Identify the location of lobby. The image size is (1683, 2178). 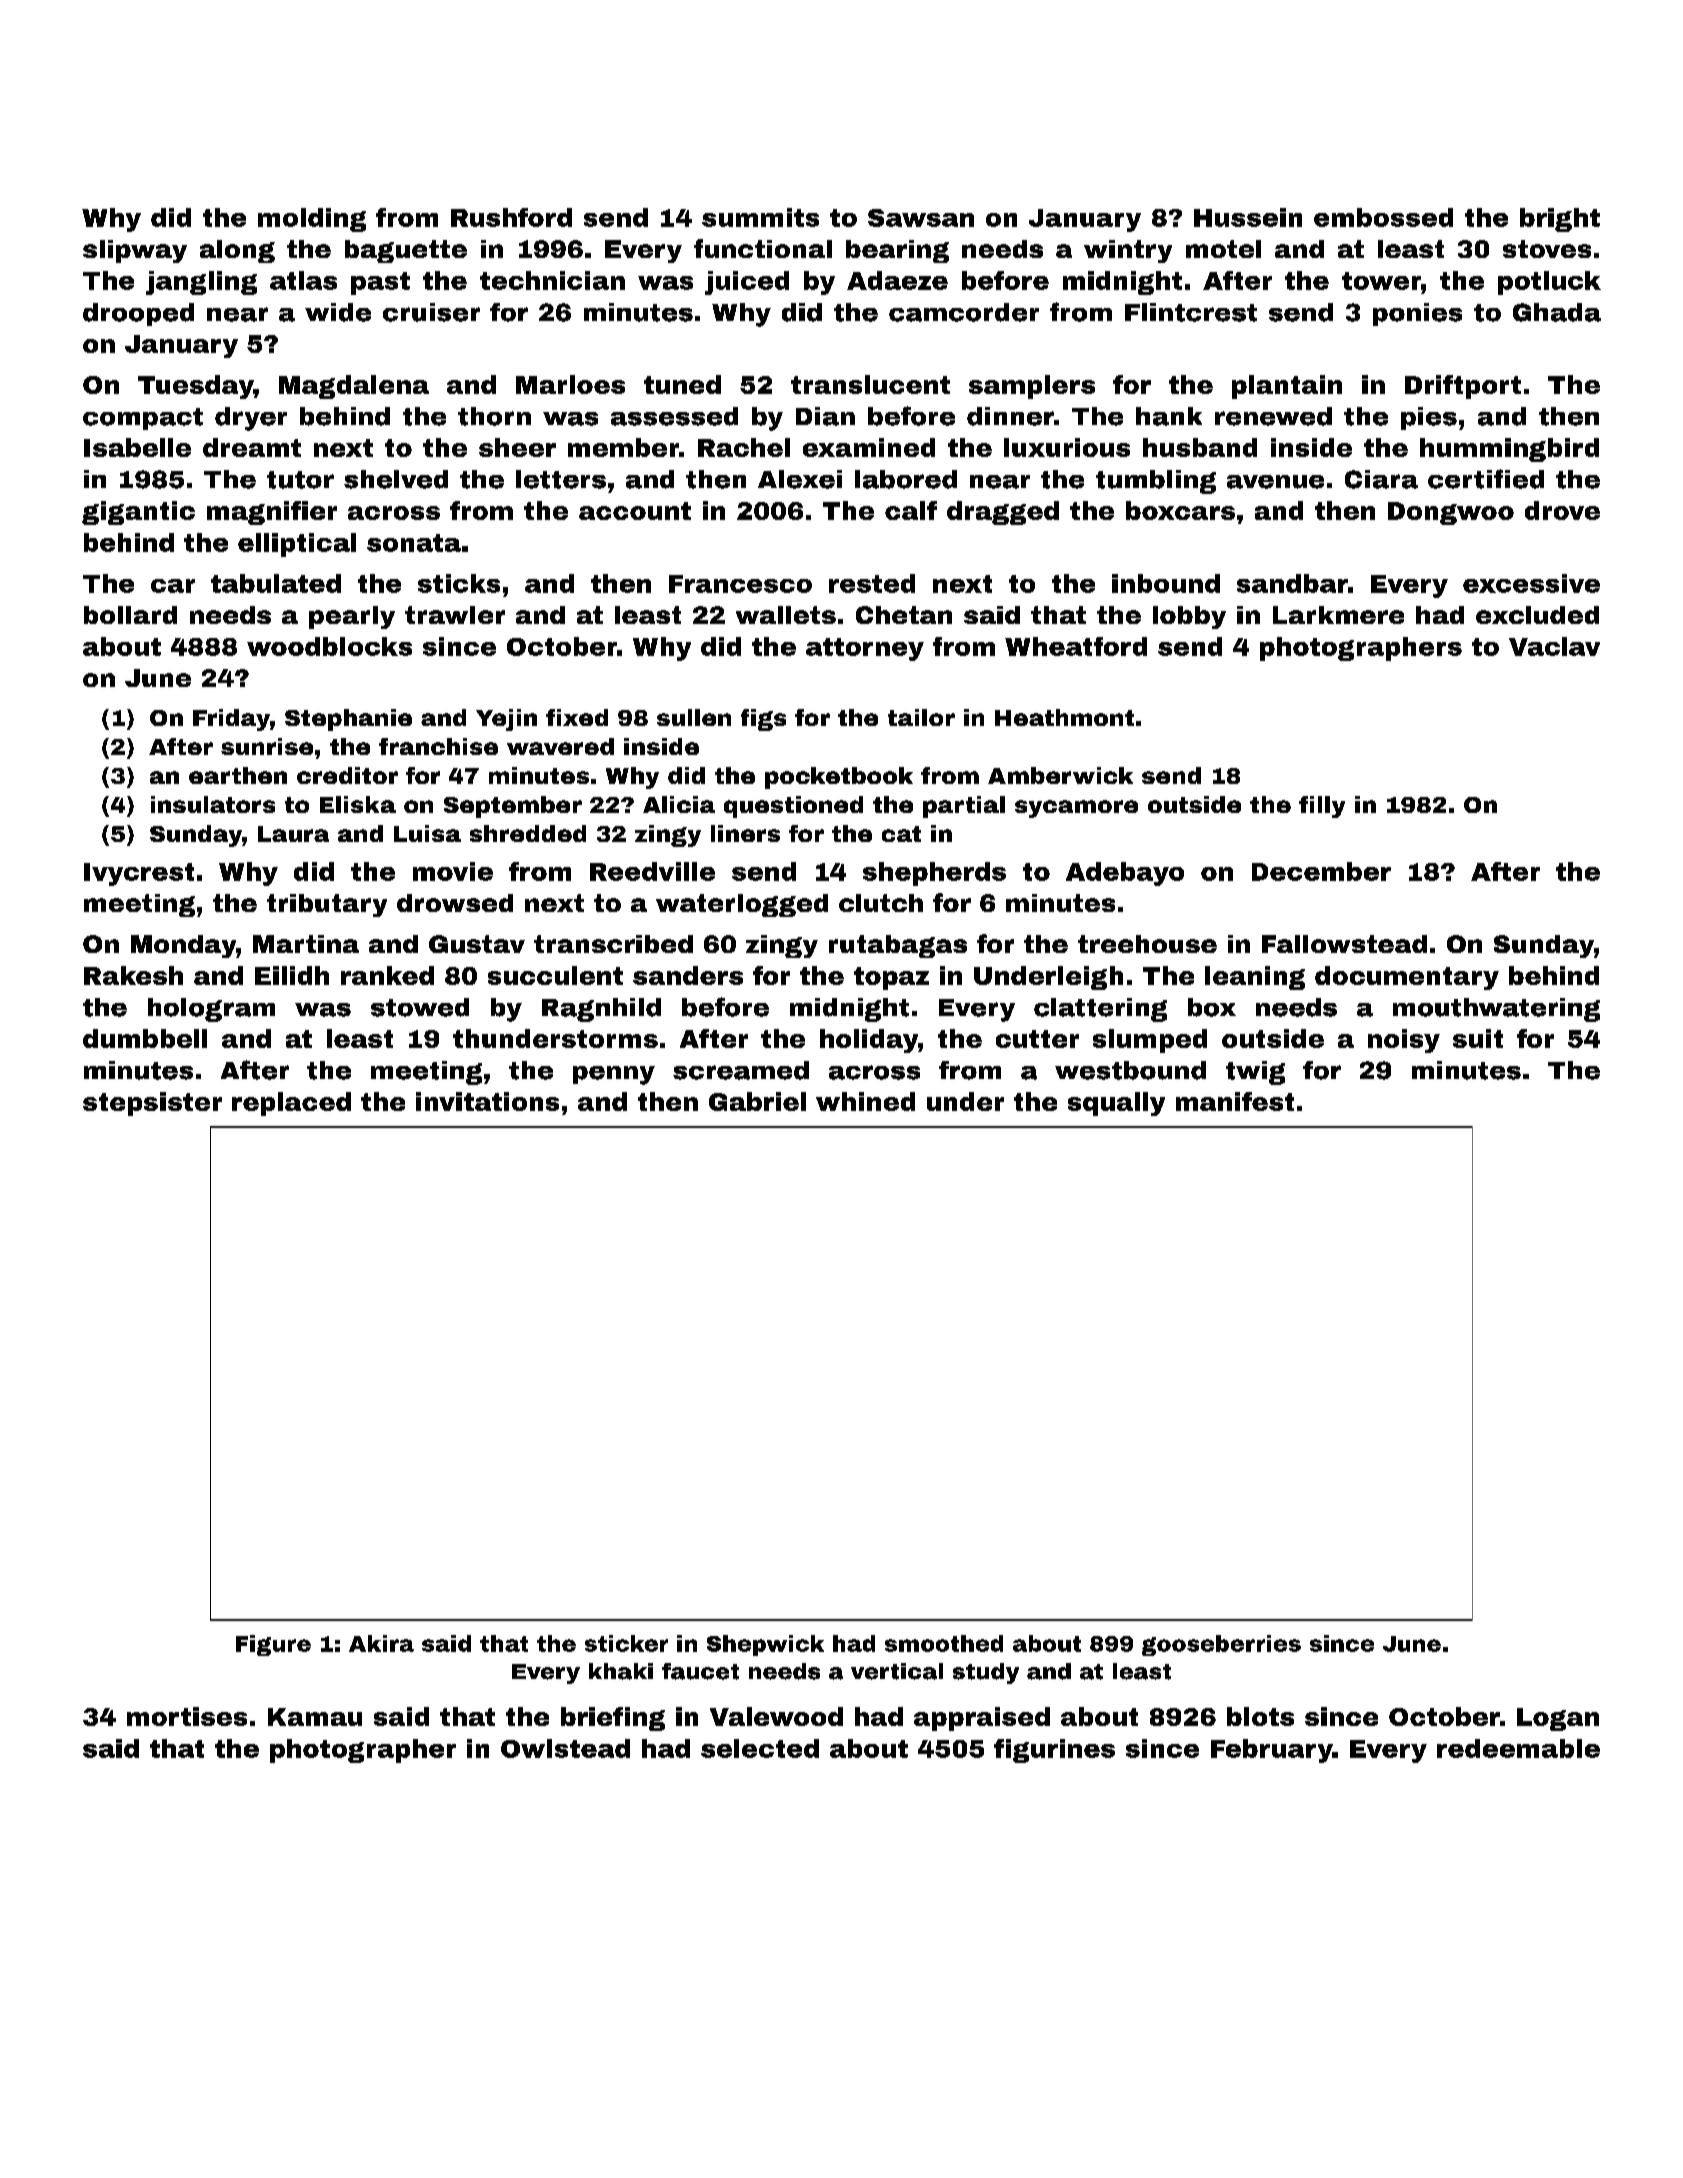
(1189, 617).
